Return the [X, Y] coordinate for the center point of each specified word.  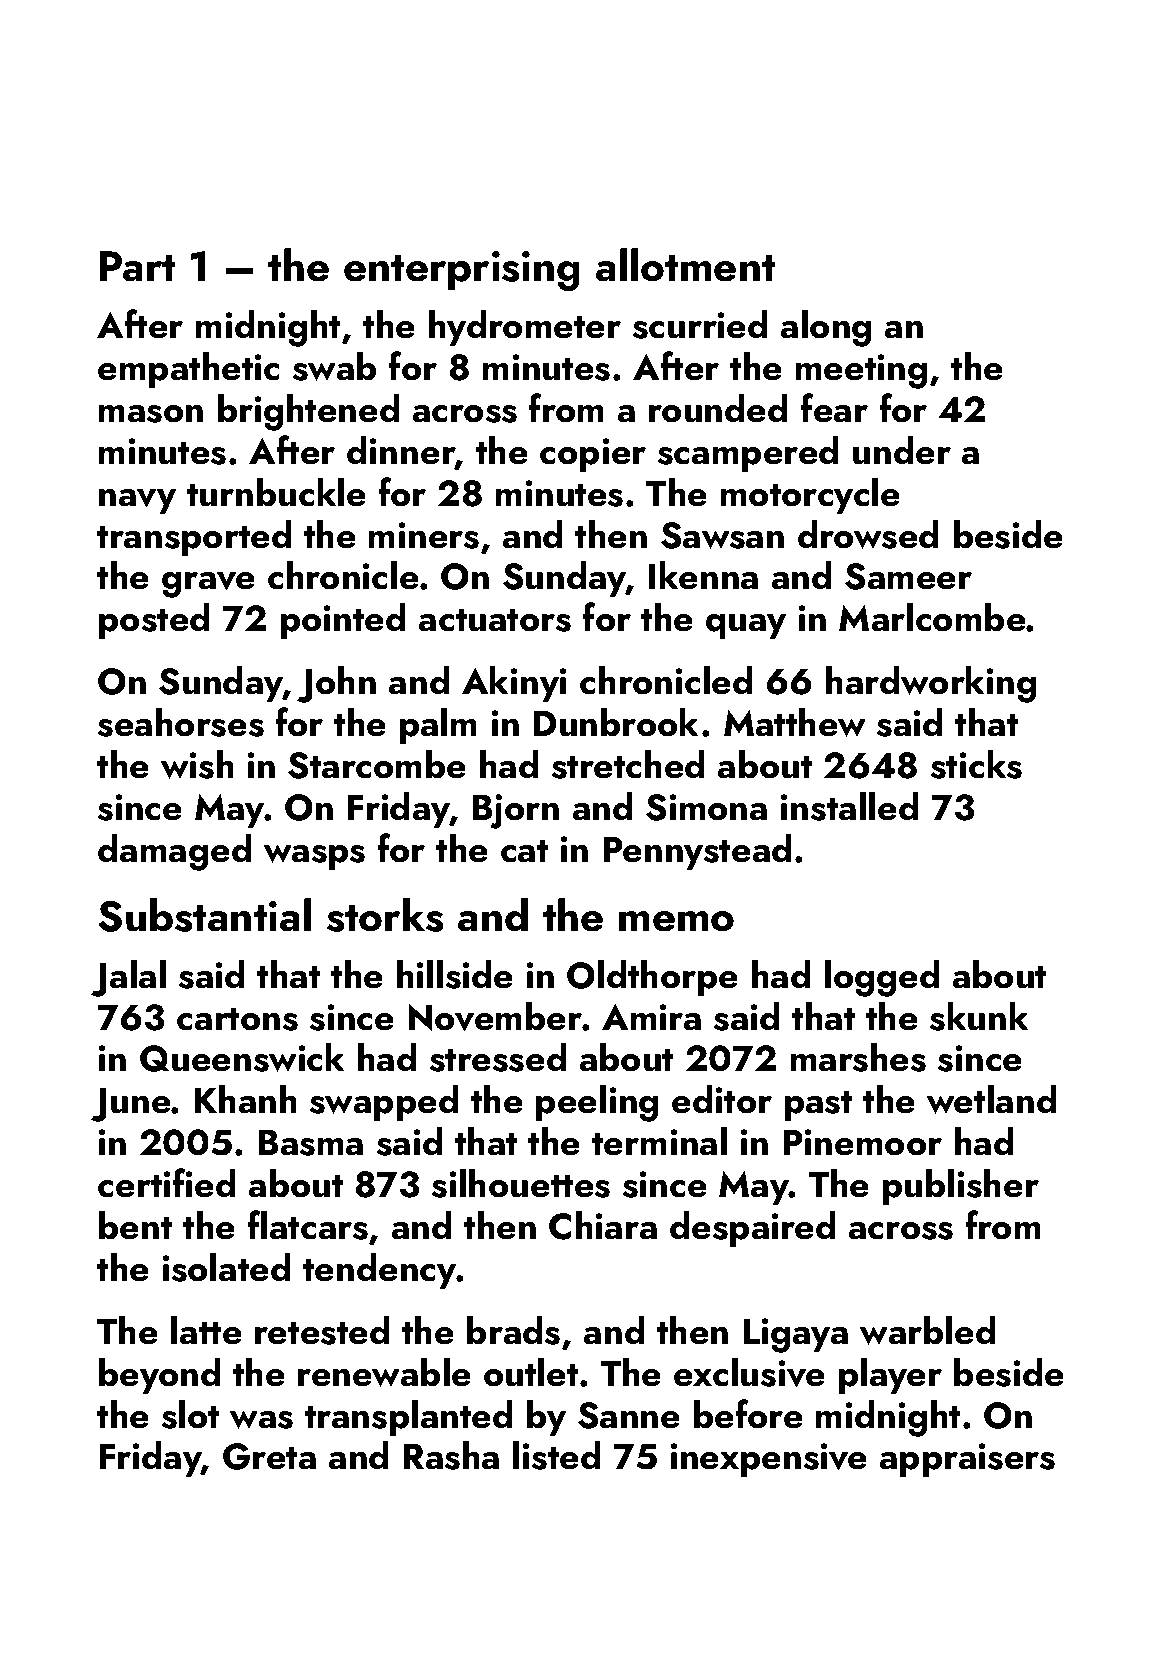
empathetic [188, 370]
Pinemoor [862, 1142]
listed [556, 1455]
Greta [269, 1456]
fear [834, 408]
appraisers [967, 1460]
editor [722, 1099]
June [131, 1104]
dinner [401, 450]
